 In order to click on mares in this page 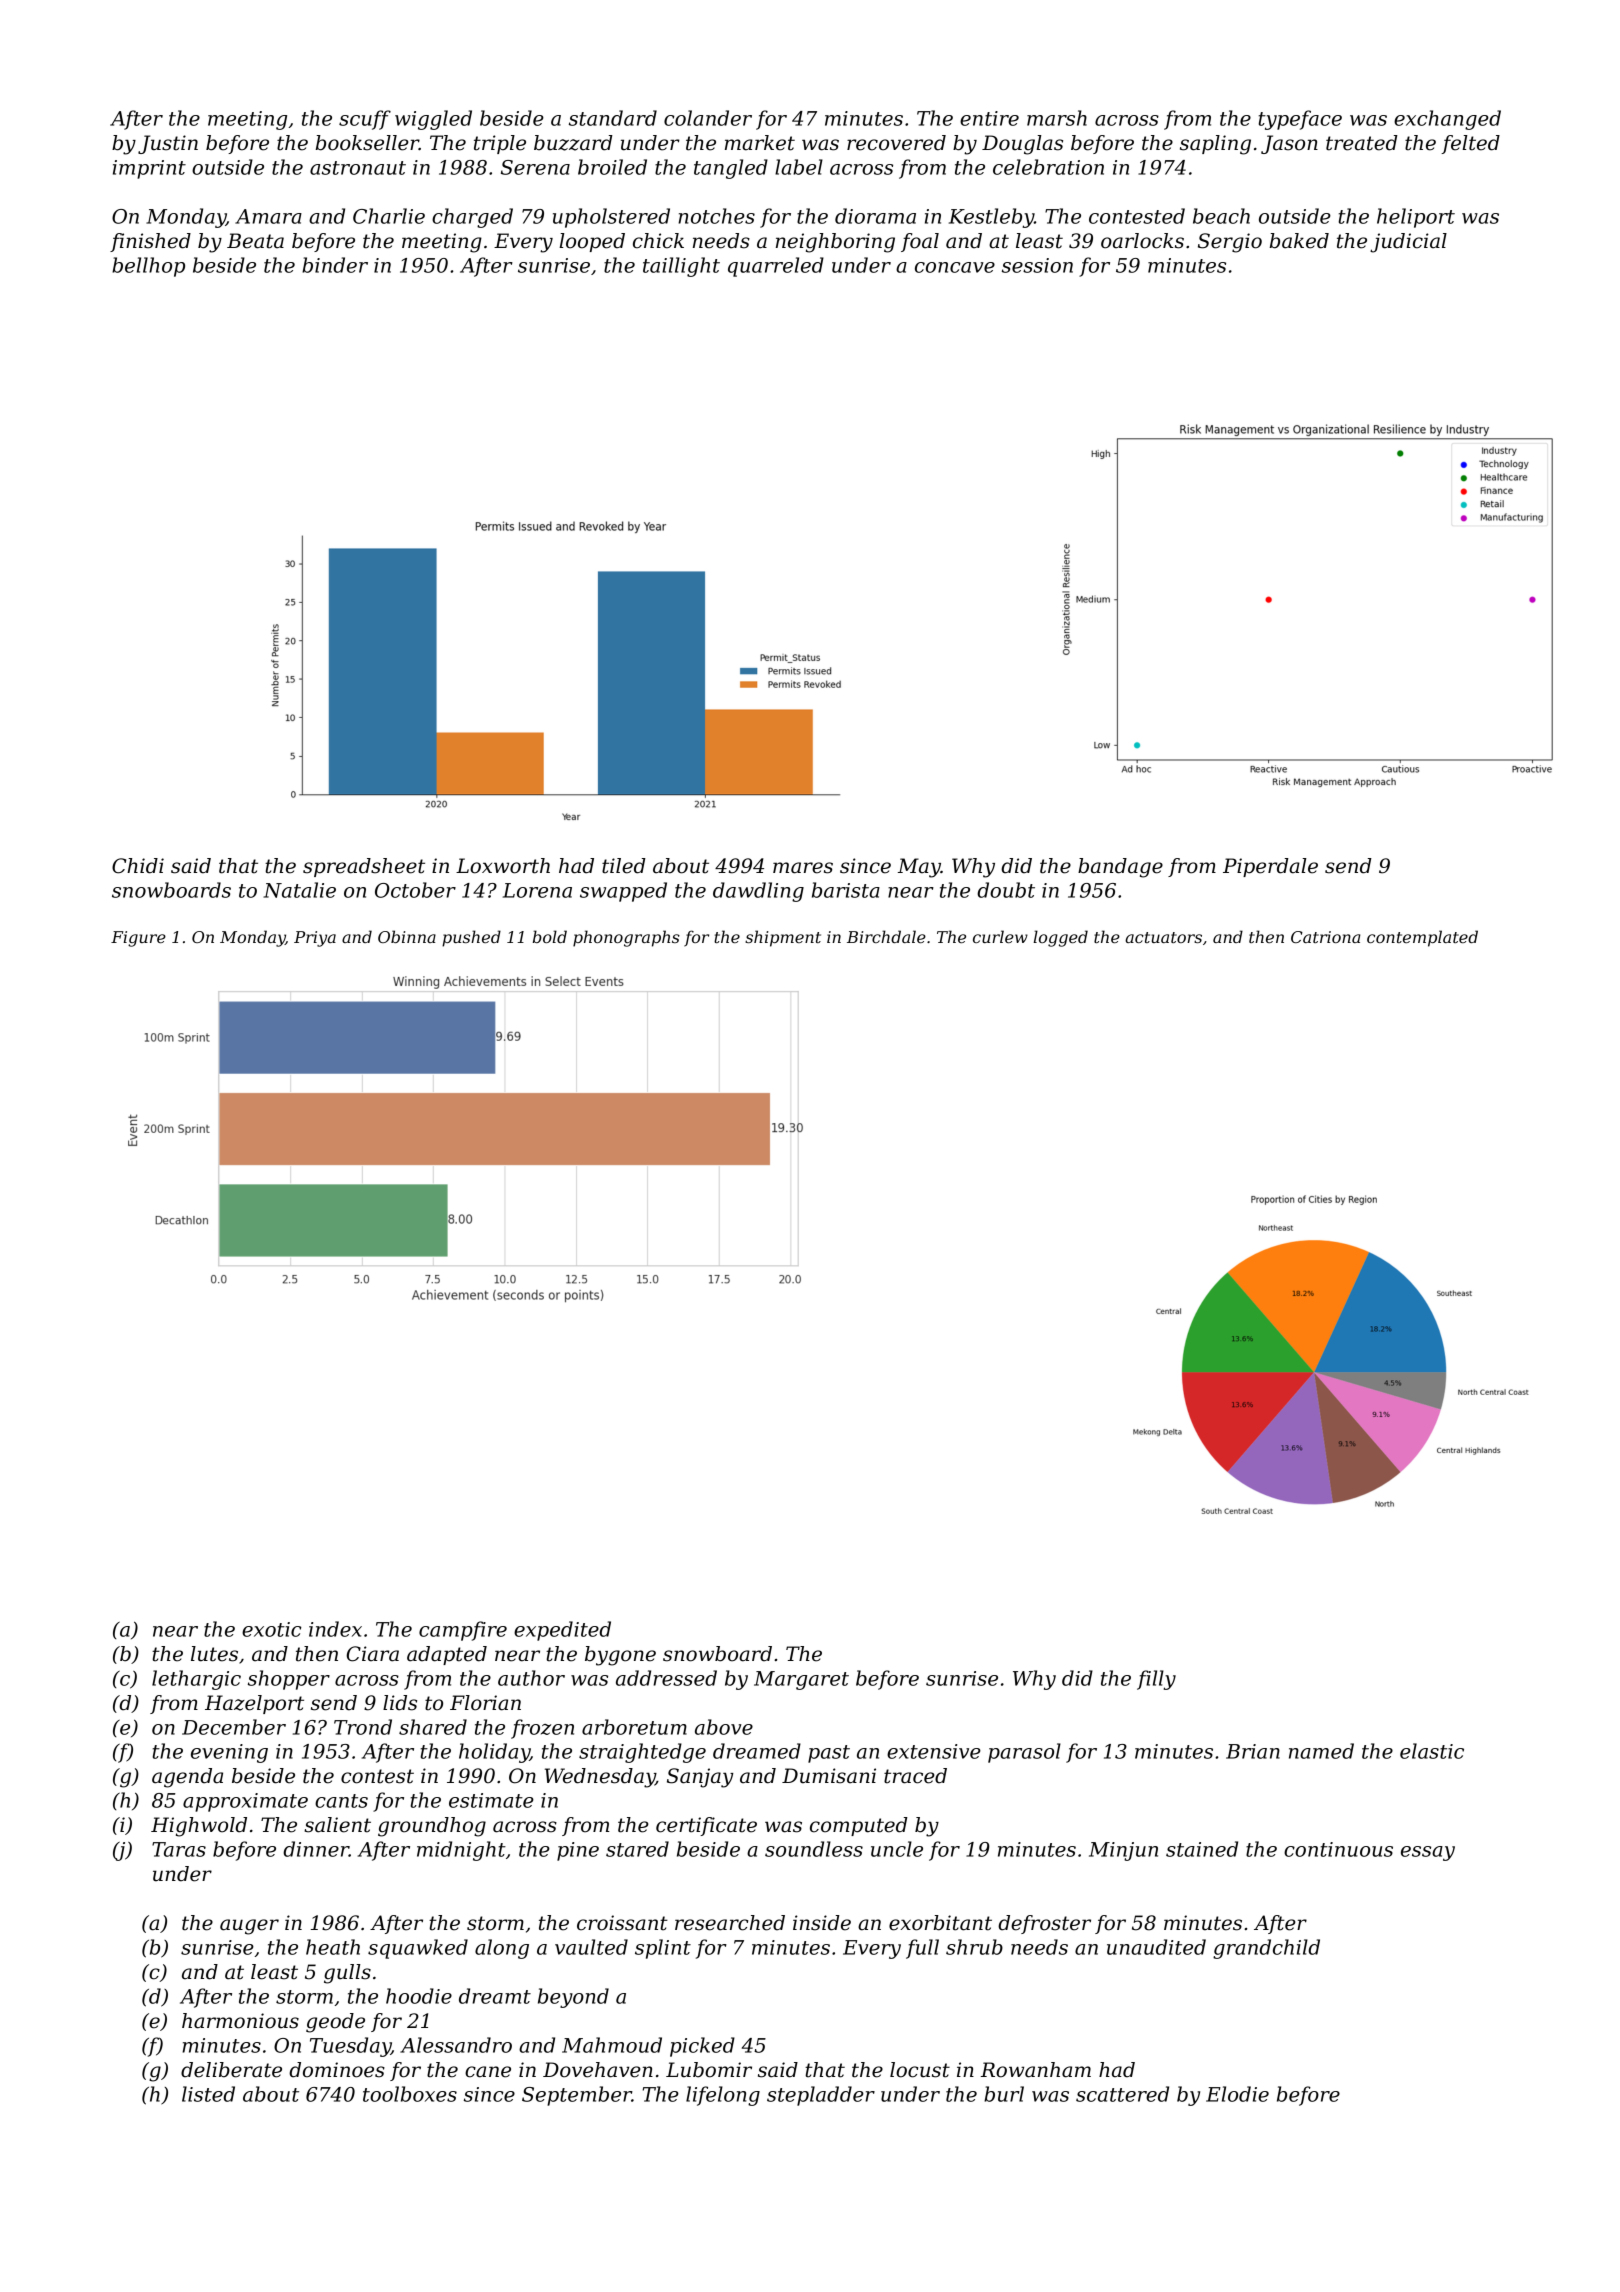, I will do `click(803, 868)`.
